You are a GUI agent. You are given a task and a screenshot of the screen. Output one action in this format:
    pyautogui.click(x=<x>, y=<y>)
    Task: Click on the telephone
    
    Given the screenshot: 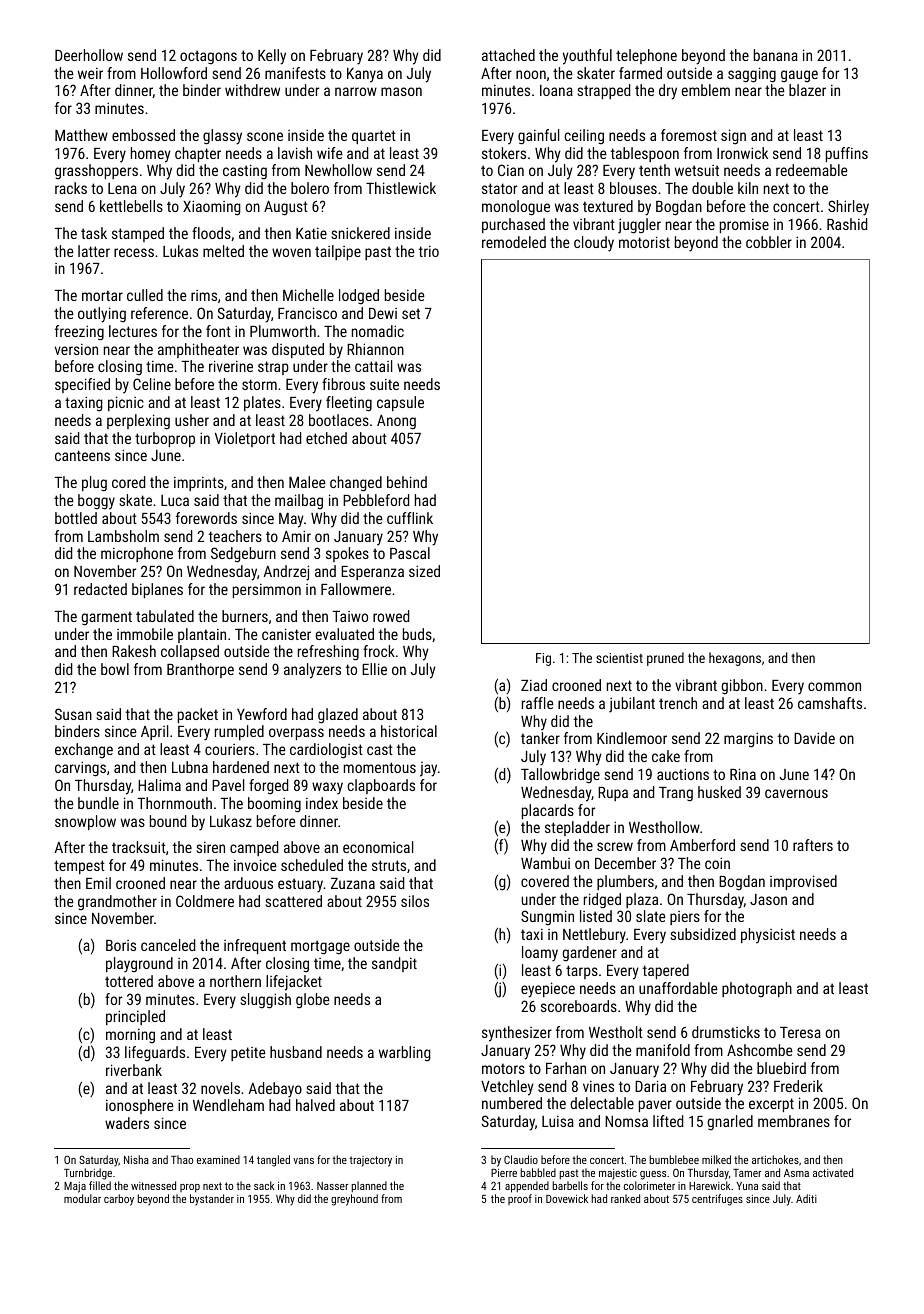 What is the action you would take?
    pyautogui.click(x=646, y=56)
